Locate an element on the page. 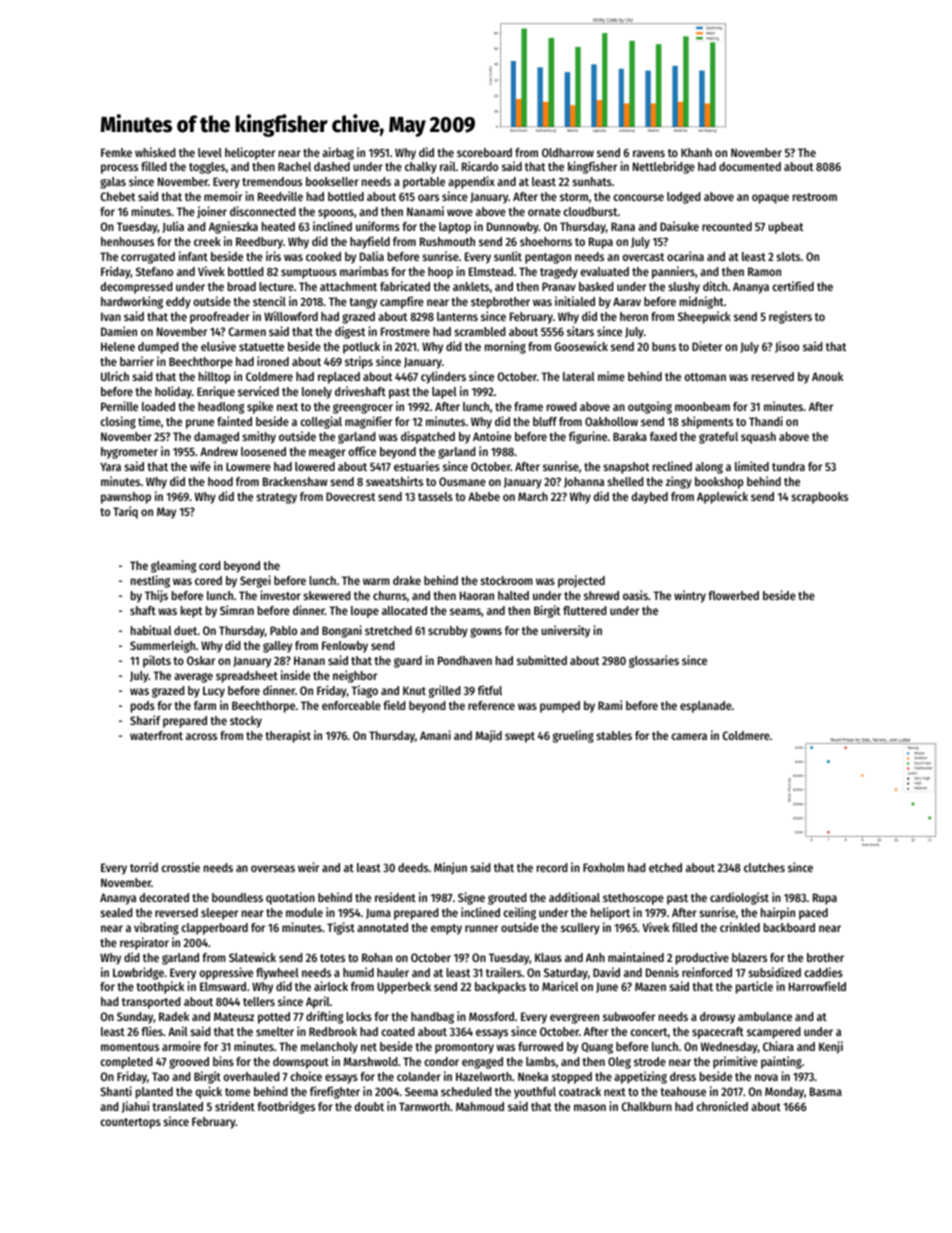  Mahmoud is located at coordinates (480, 1106).
